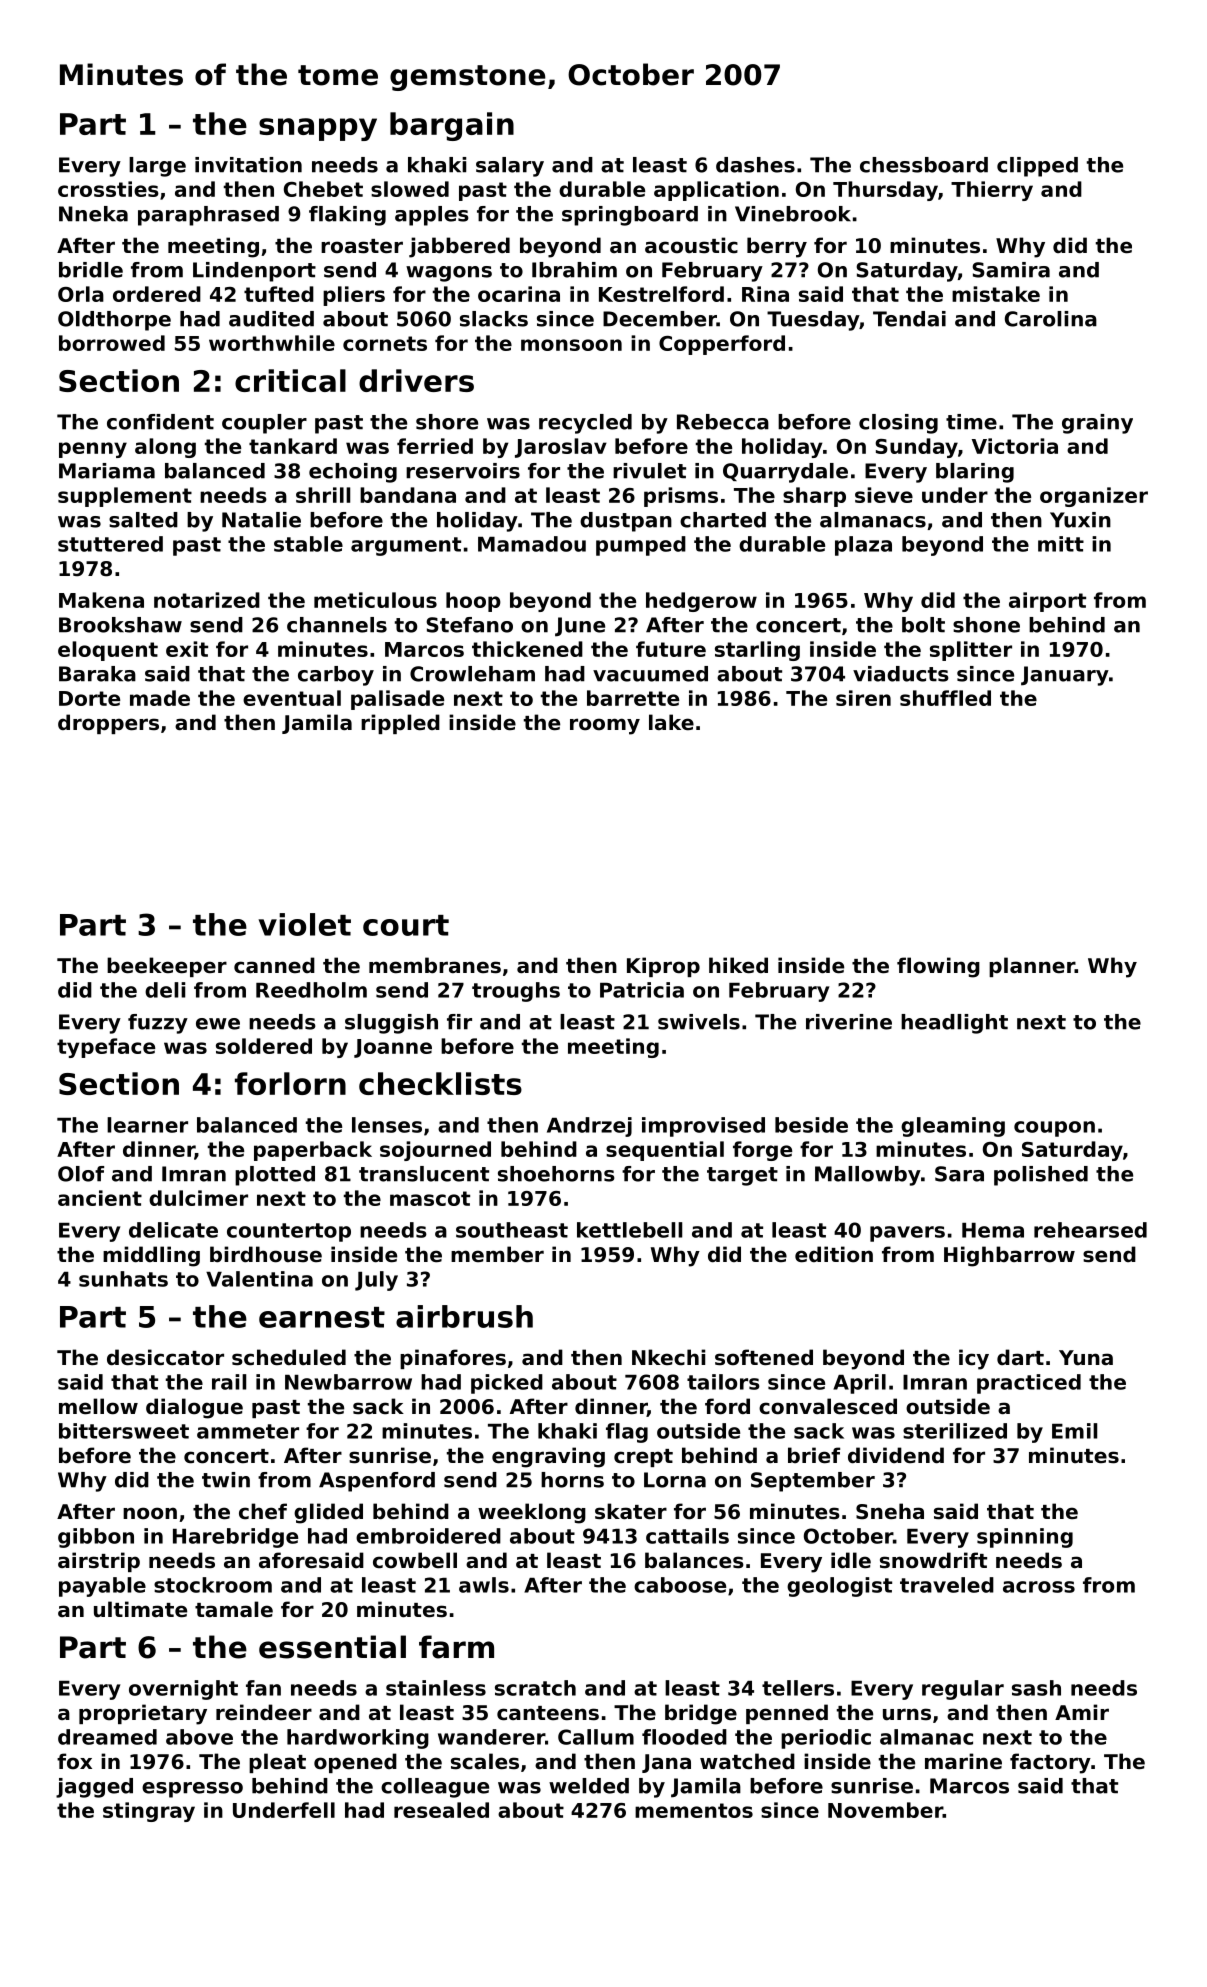 This image has height=1987, width=1207. What do you see at coordinates (323, 495) in the image?
I see `shrill` at bounding box center [323, 495].
